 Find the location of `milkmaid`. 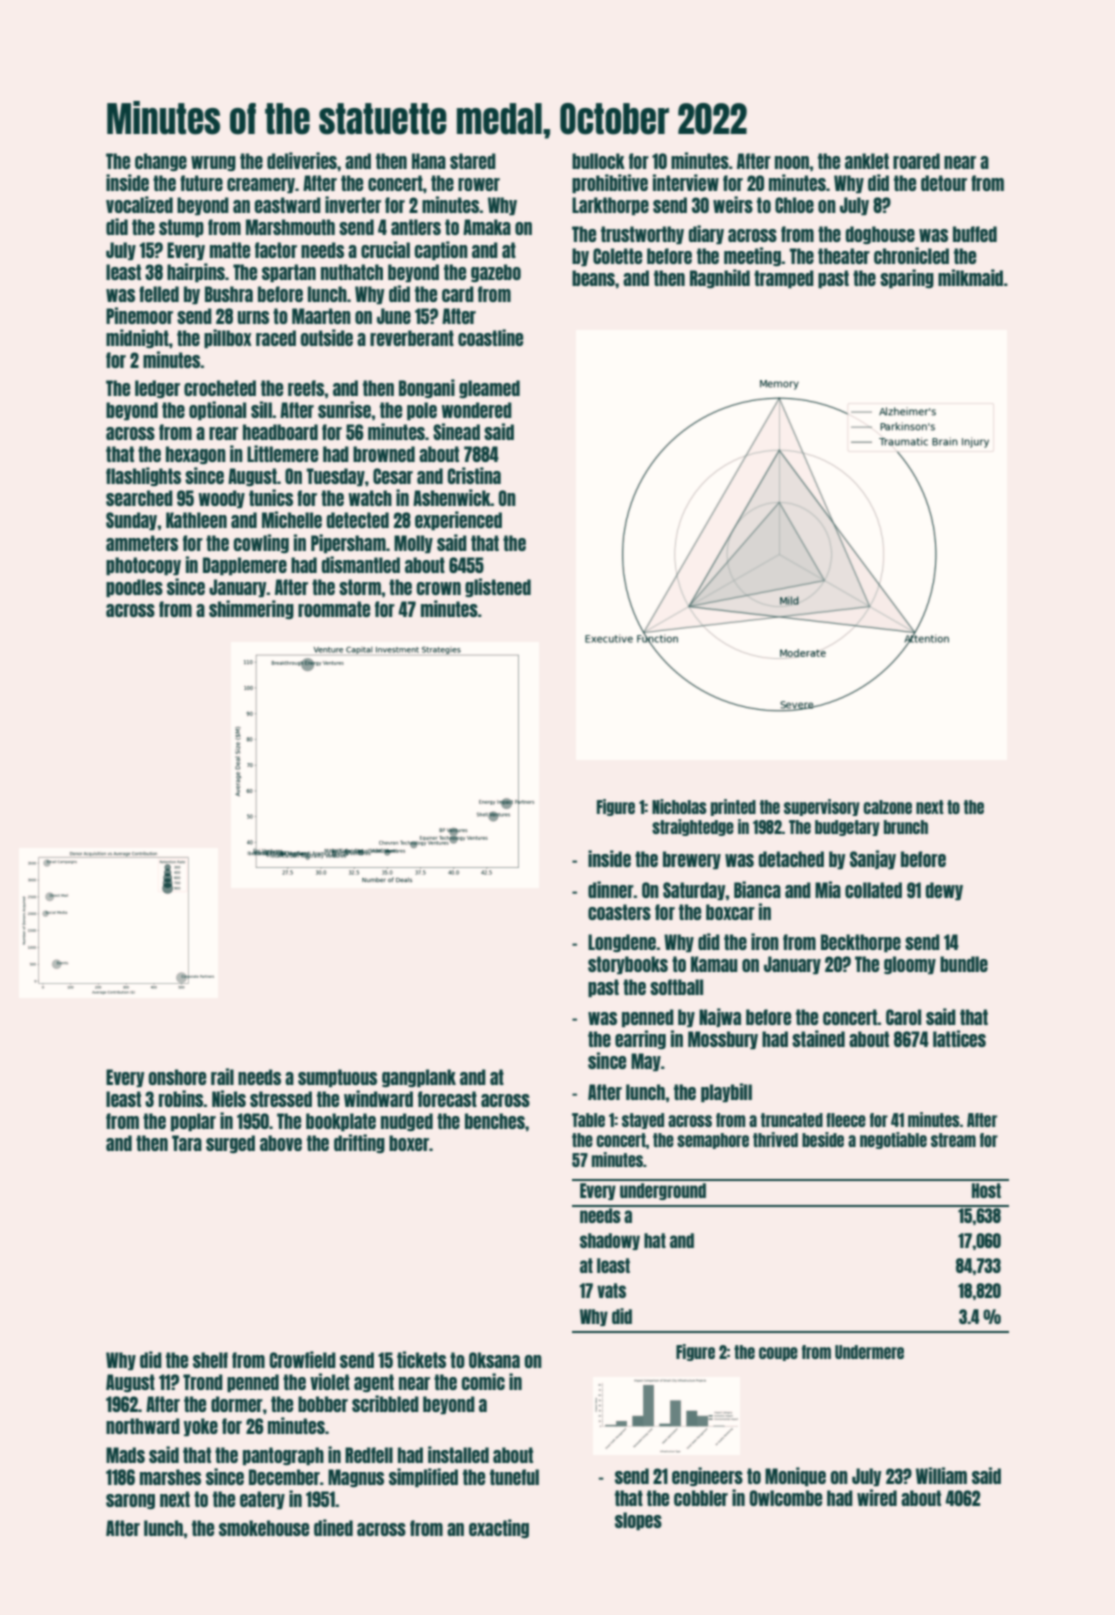

milkmaid is located at coordinates (970, 277).
